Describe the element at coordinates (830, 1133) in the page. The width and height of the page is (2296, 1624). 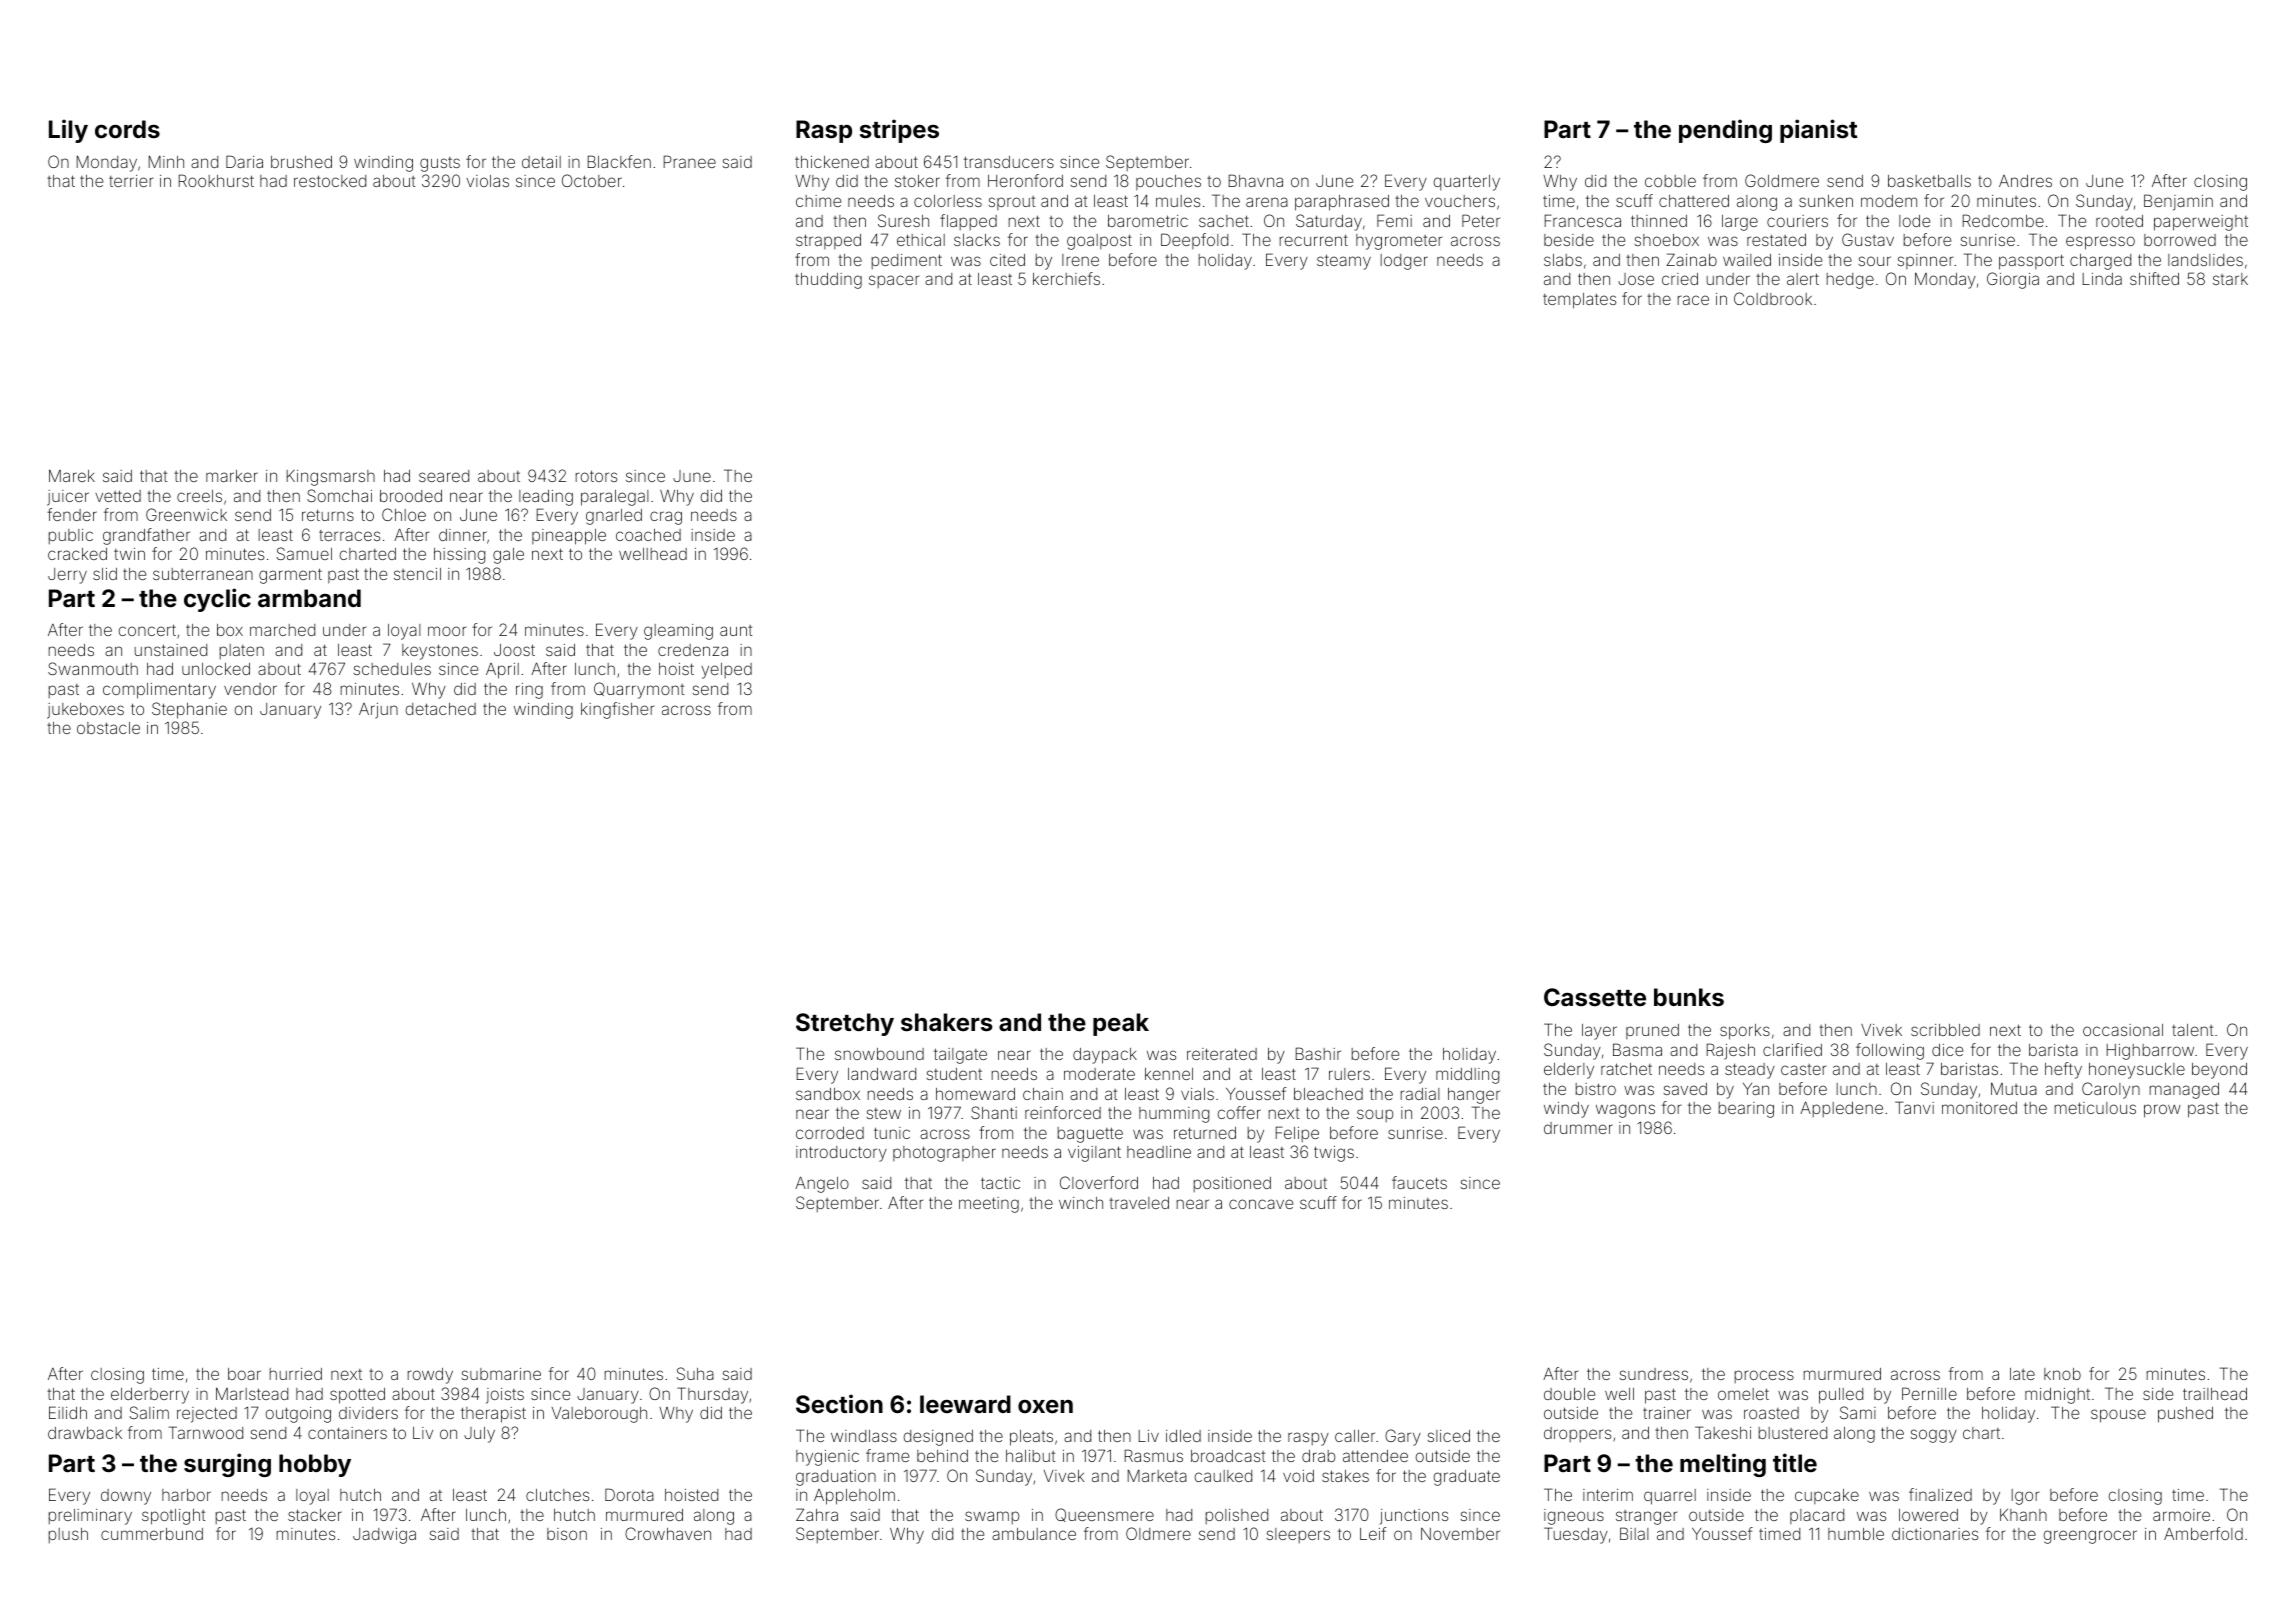
I see `corroded` at that location.
